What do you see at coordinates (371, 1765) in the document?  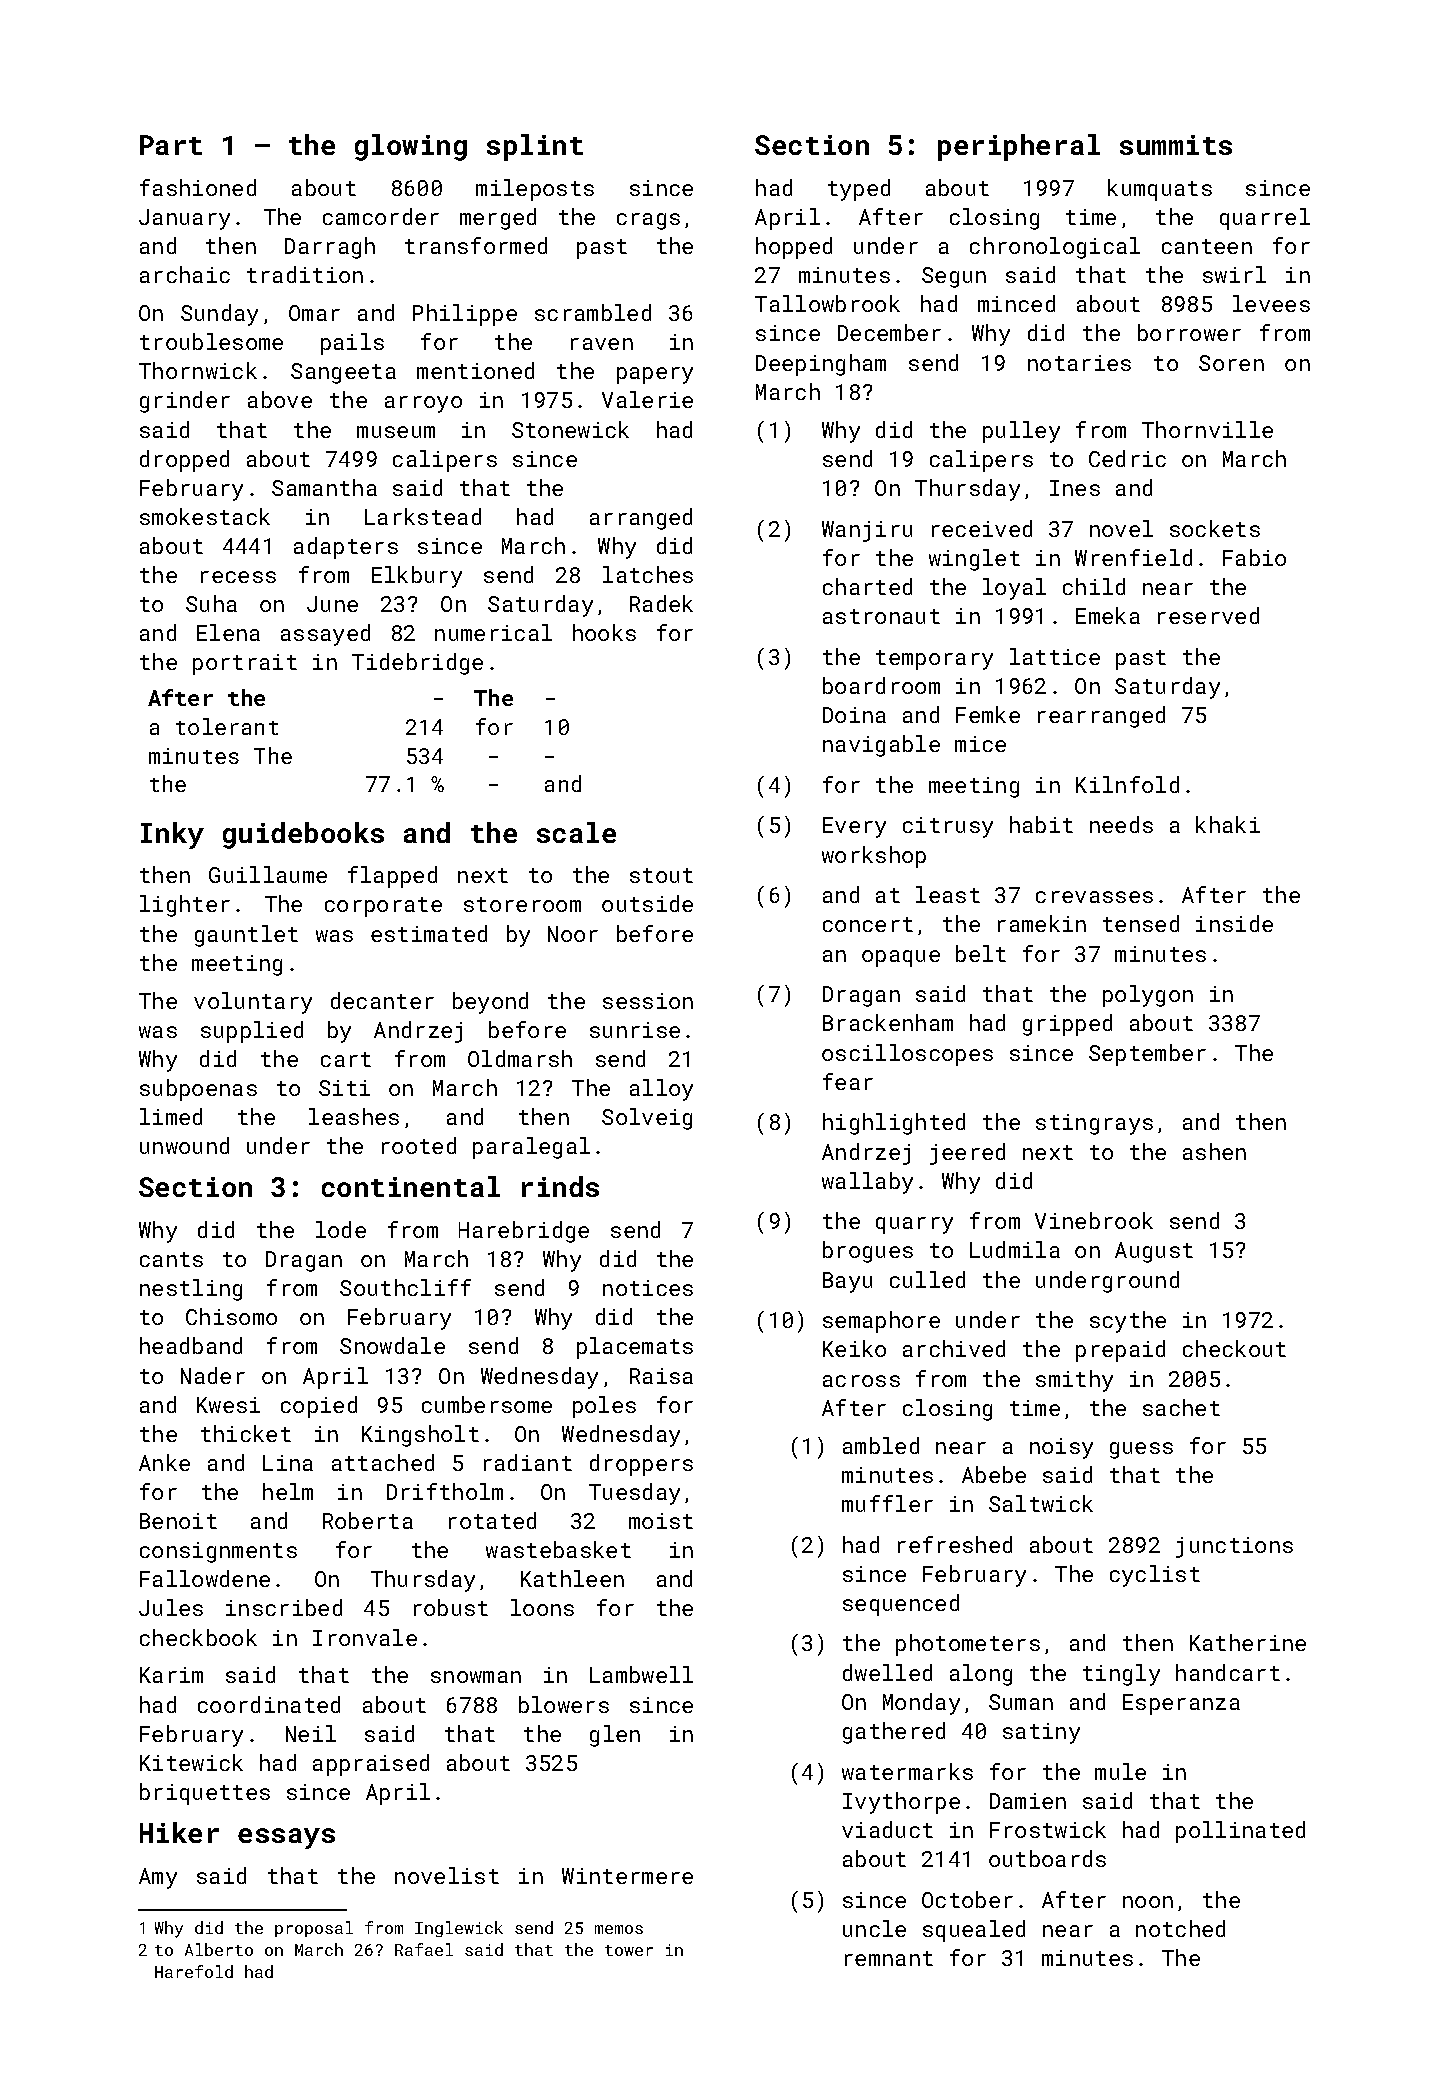 I see `appraised` at bounding box center [371, 1765].
